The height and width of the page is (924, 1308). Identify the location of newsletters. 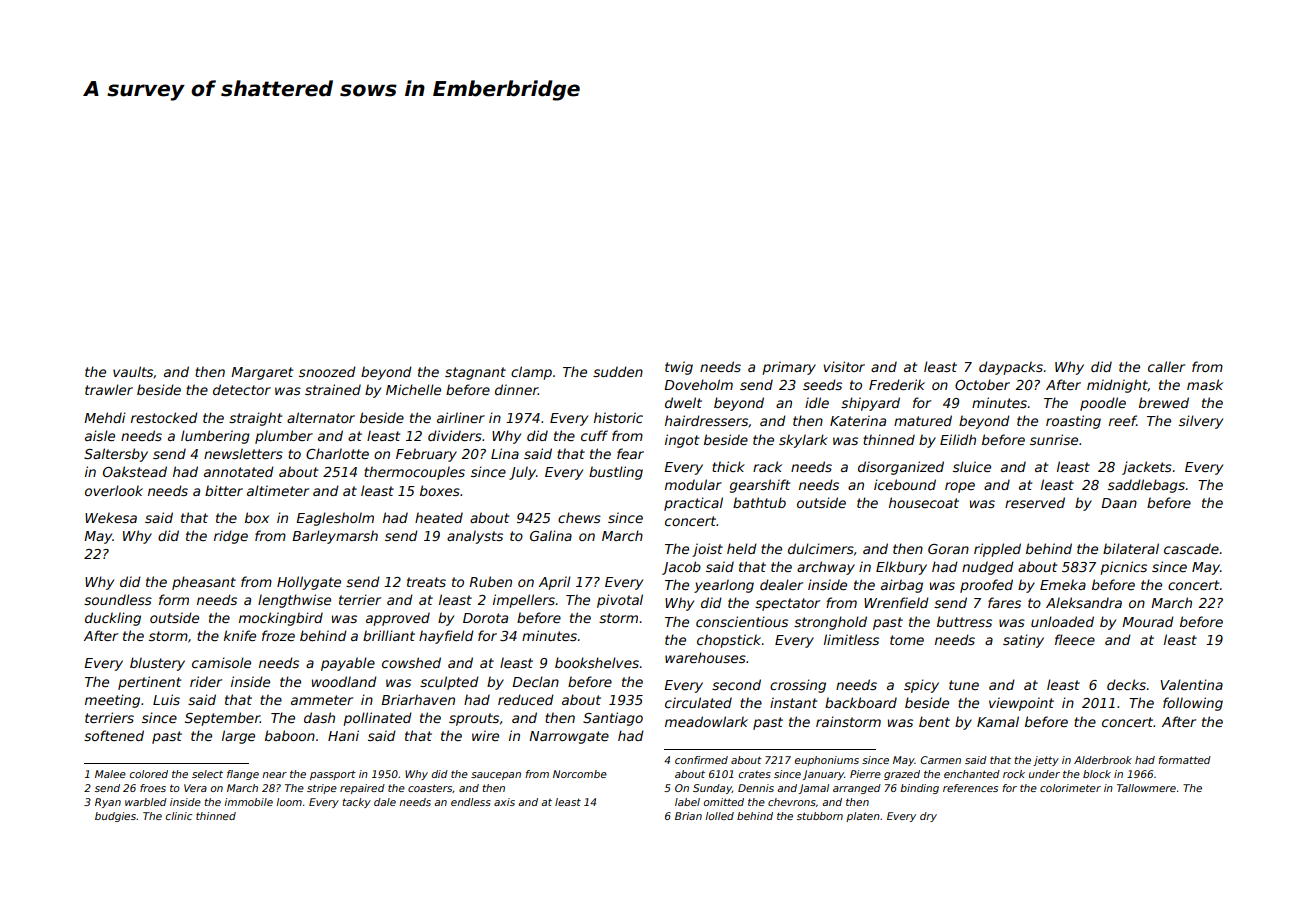
(243, 453).
